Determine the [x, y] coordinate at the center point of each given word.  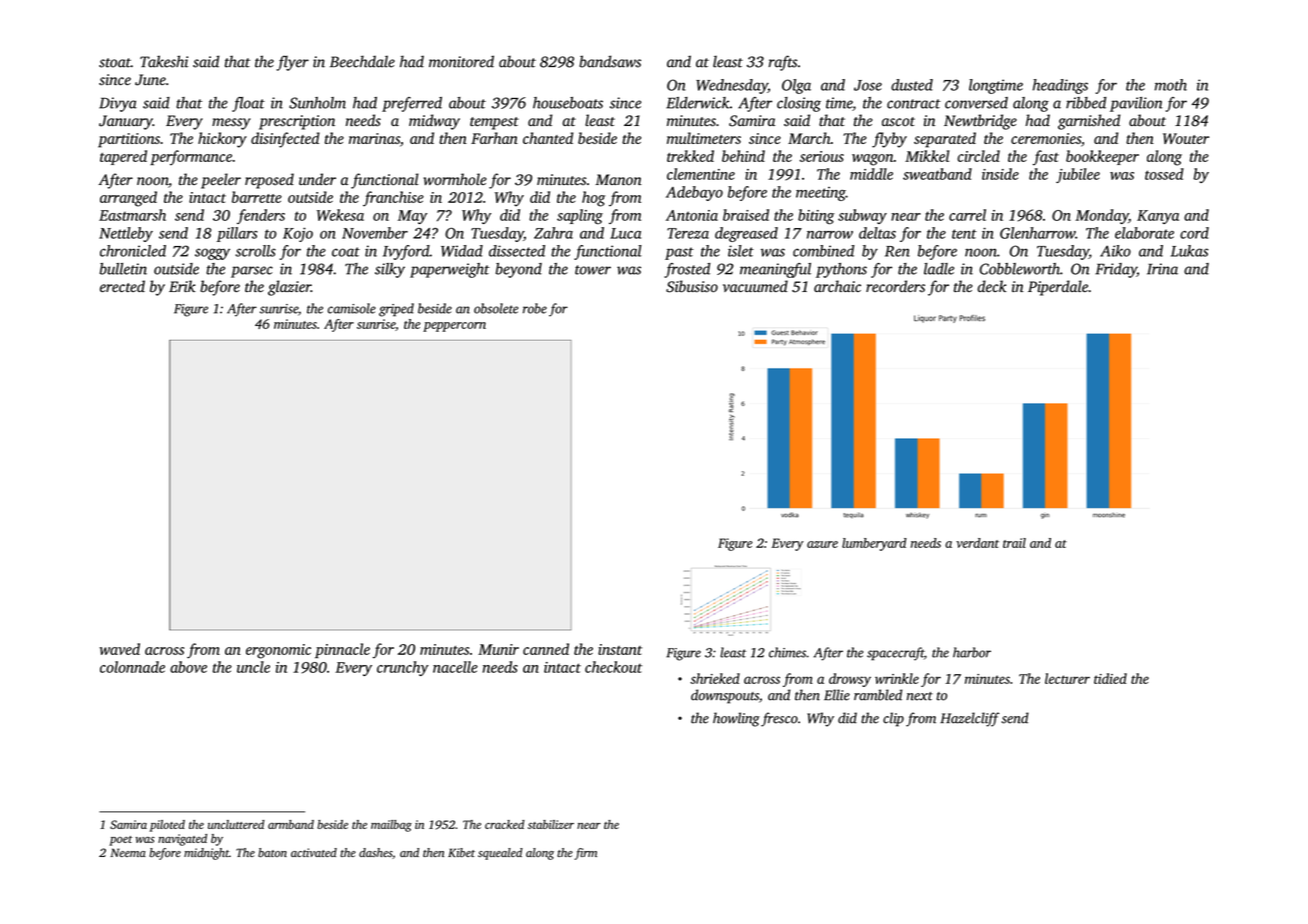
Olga [796, 86]
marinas [374, 138]
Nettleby [126, 234]
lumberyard [874, 544]
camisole [352, 308]
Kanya [1158, 217]
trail [1014, 543]
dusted [912, 85]
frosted [687, 270]
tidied [1110, 678]
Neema [128, 852]
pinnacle [342, 650]
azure [822, 544]
